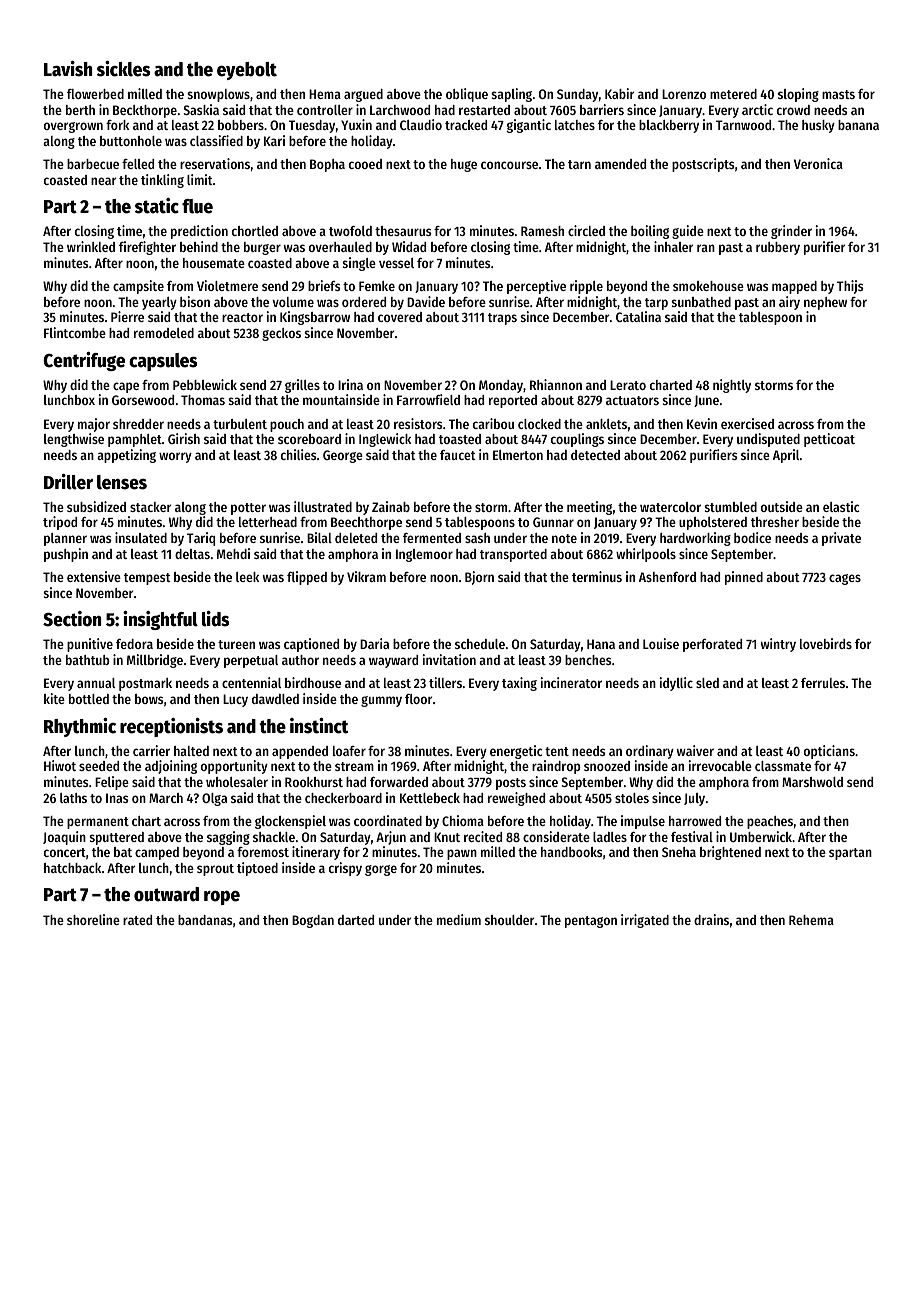 This document has height=1308, width=924. What do you see at coordinates (479, 578) in the document?
I see `Bjorn` at bounding box center [479, 578].
